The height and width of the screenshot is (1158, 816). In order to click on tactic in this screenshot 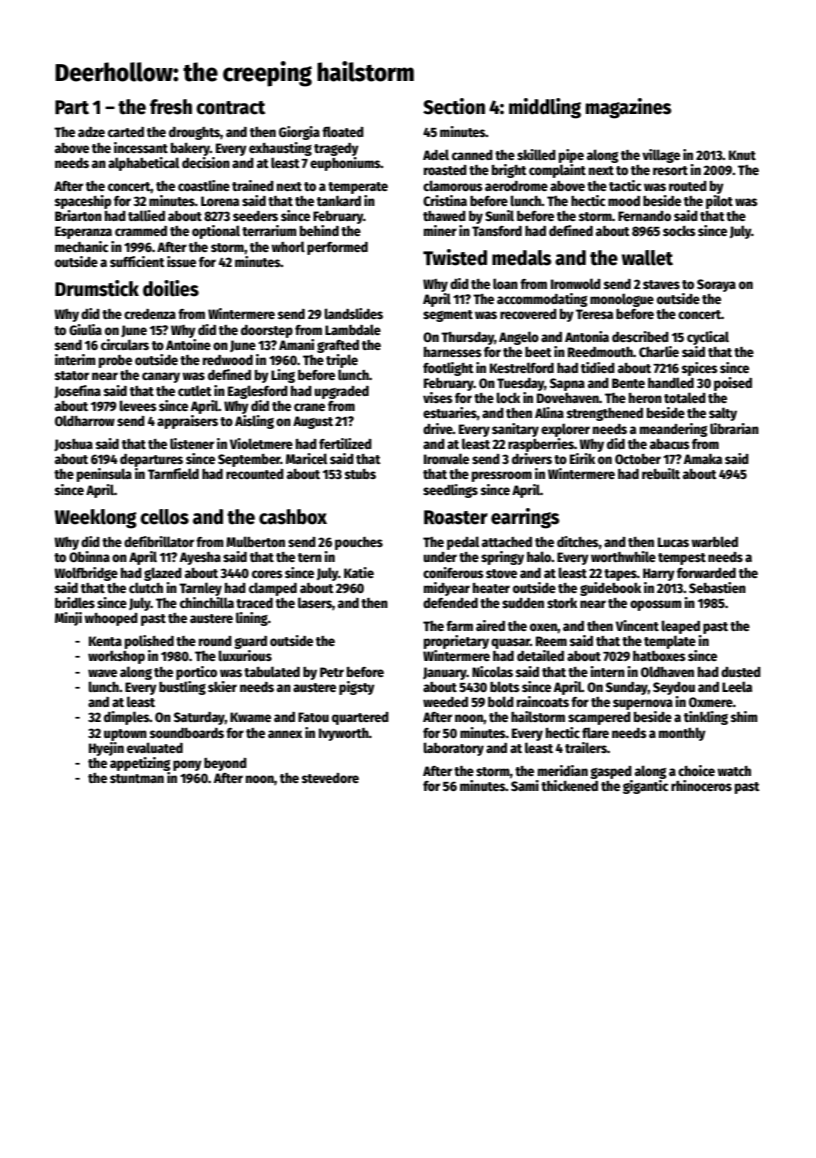, I will do `click(625, 185)`.
